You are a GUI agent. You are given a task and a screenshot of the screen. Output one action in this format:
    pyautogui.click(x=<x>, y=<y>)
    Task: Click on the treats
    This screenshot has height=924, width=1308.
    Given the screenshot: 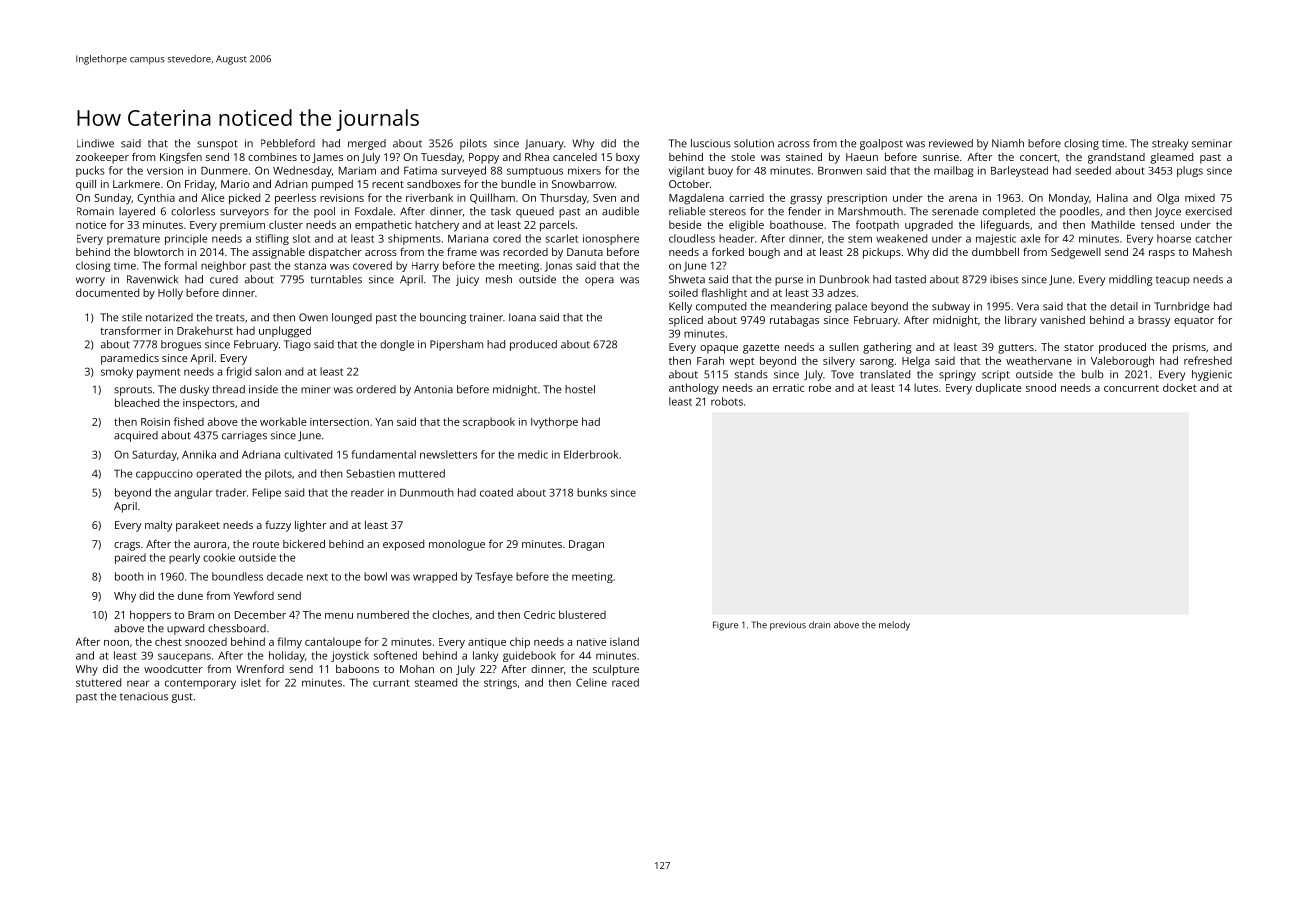 What is the action you would take?
    pyautogui.click(x=230, y=318)
